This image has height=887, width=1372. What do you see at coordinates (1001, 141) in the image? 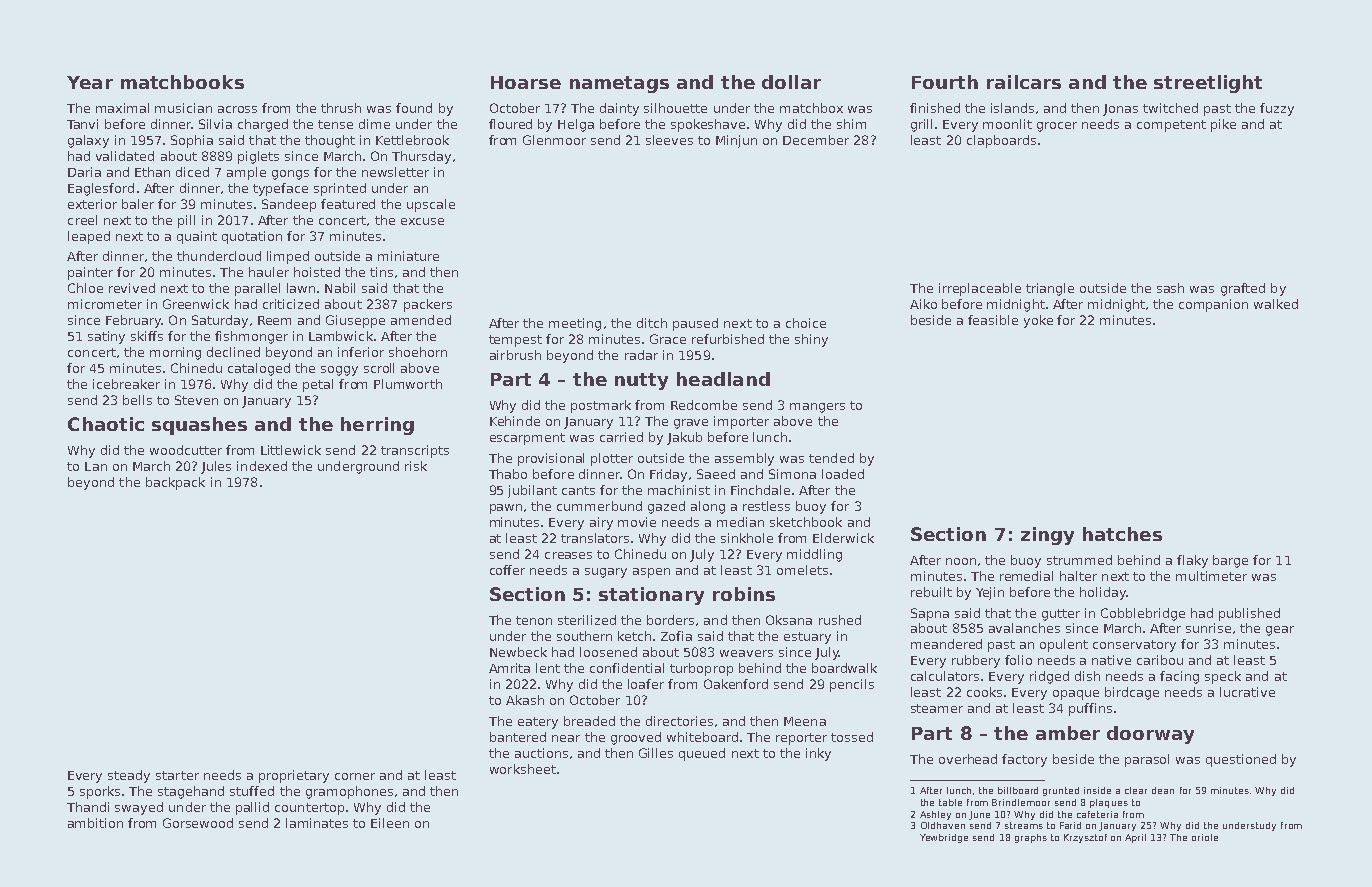
I see `clapboards` at bounding box center [1001, 141].
